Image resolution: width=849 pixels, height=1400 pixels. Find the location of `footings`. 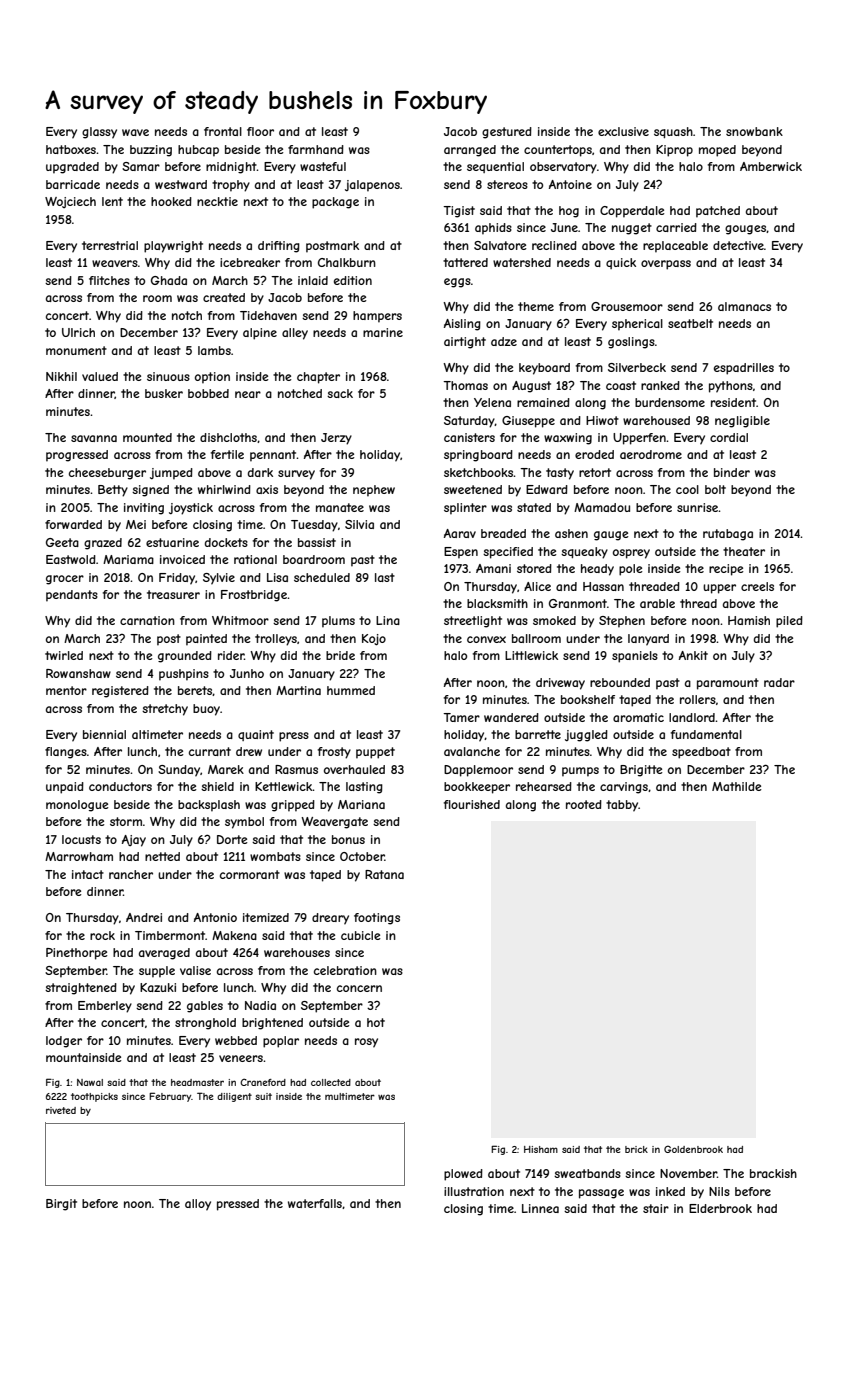

footings is located at coordinates (377, 919).
